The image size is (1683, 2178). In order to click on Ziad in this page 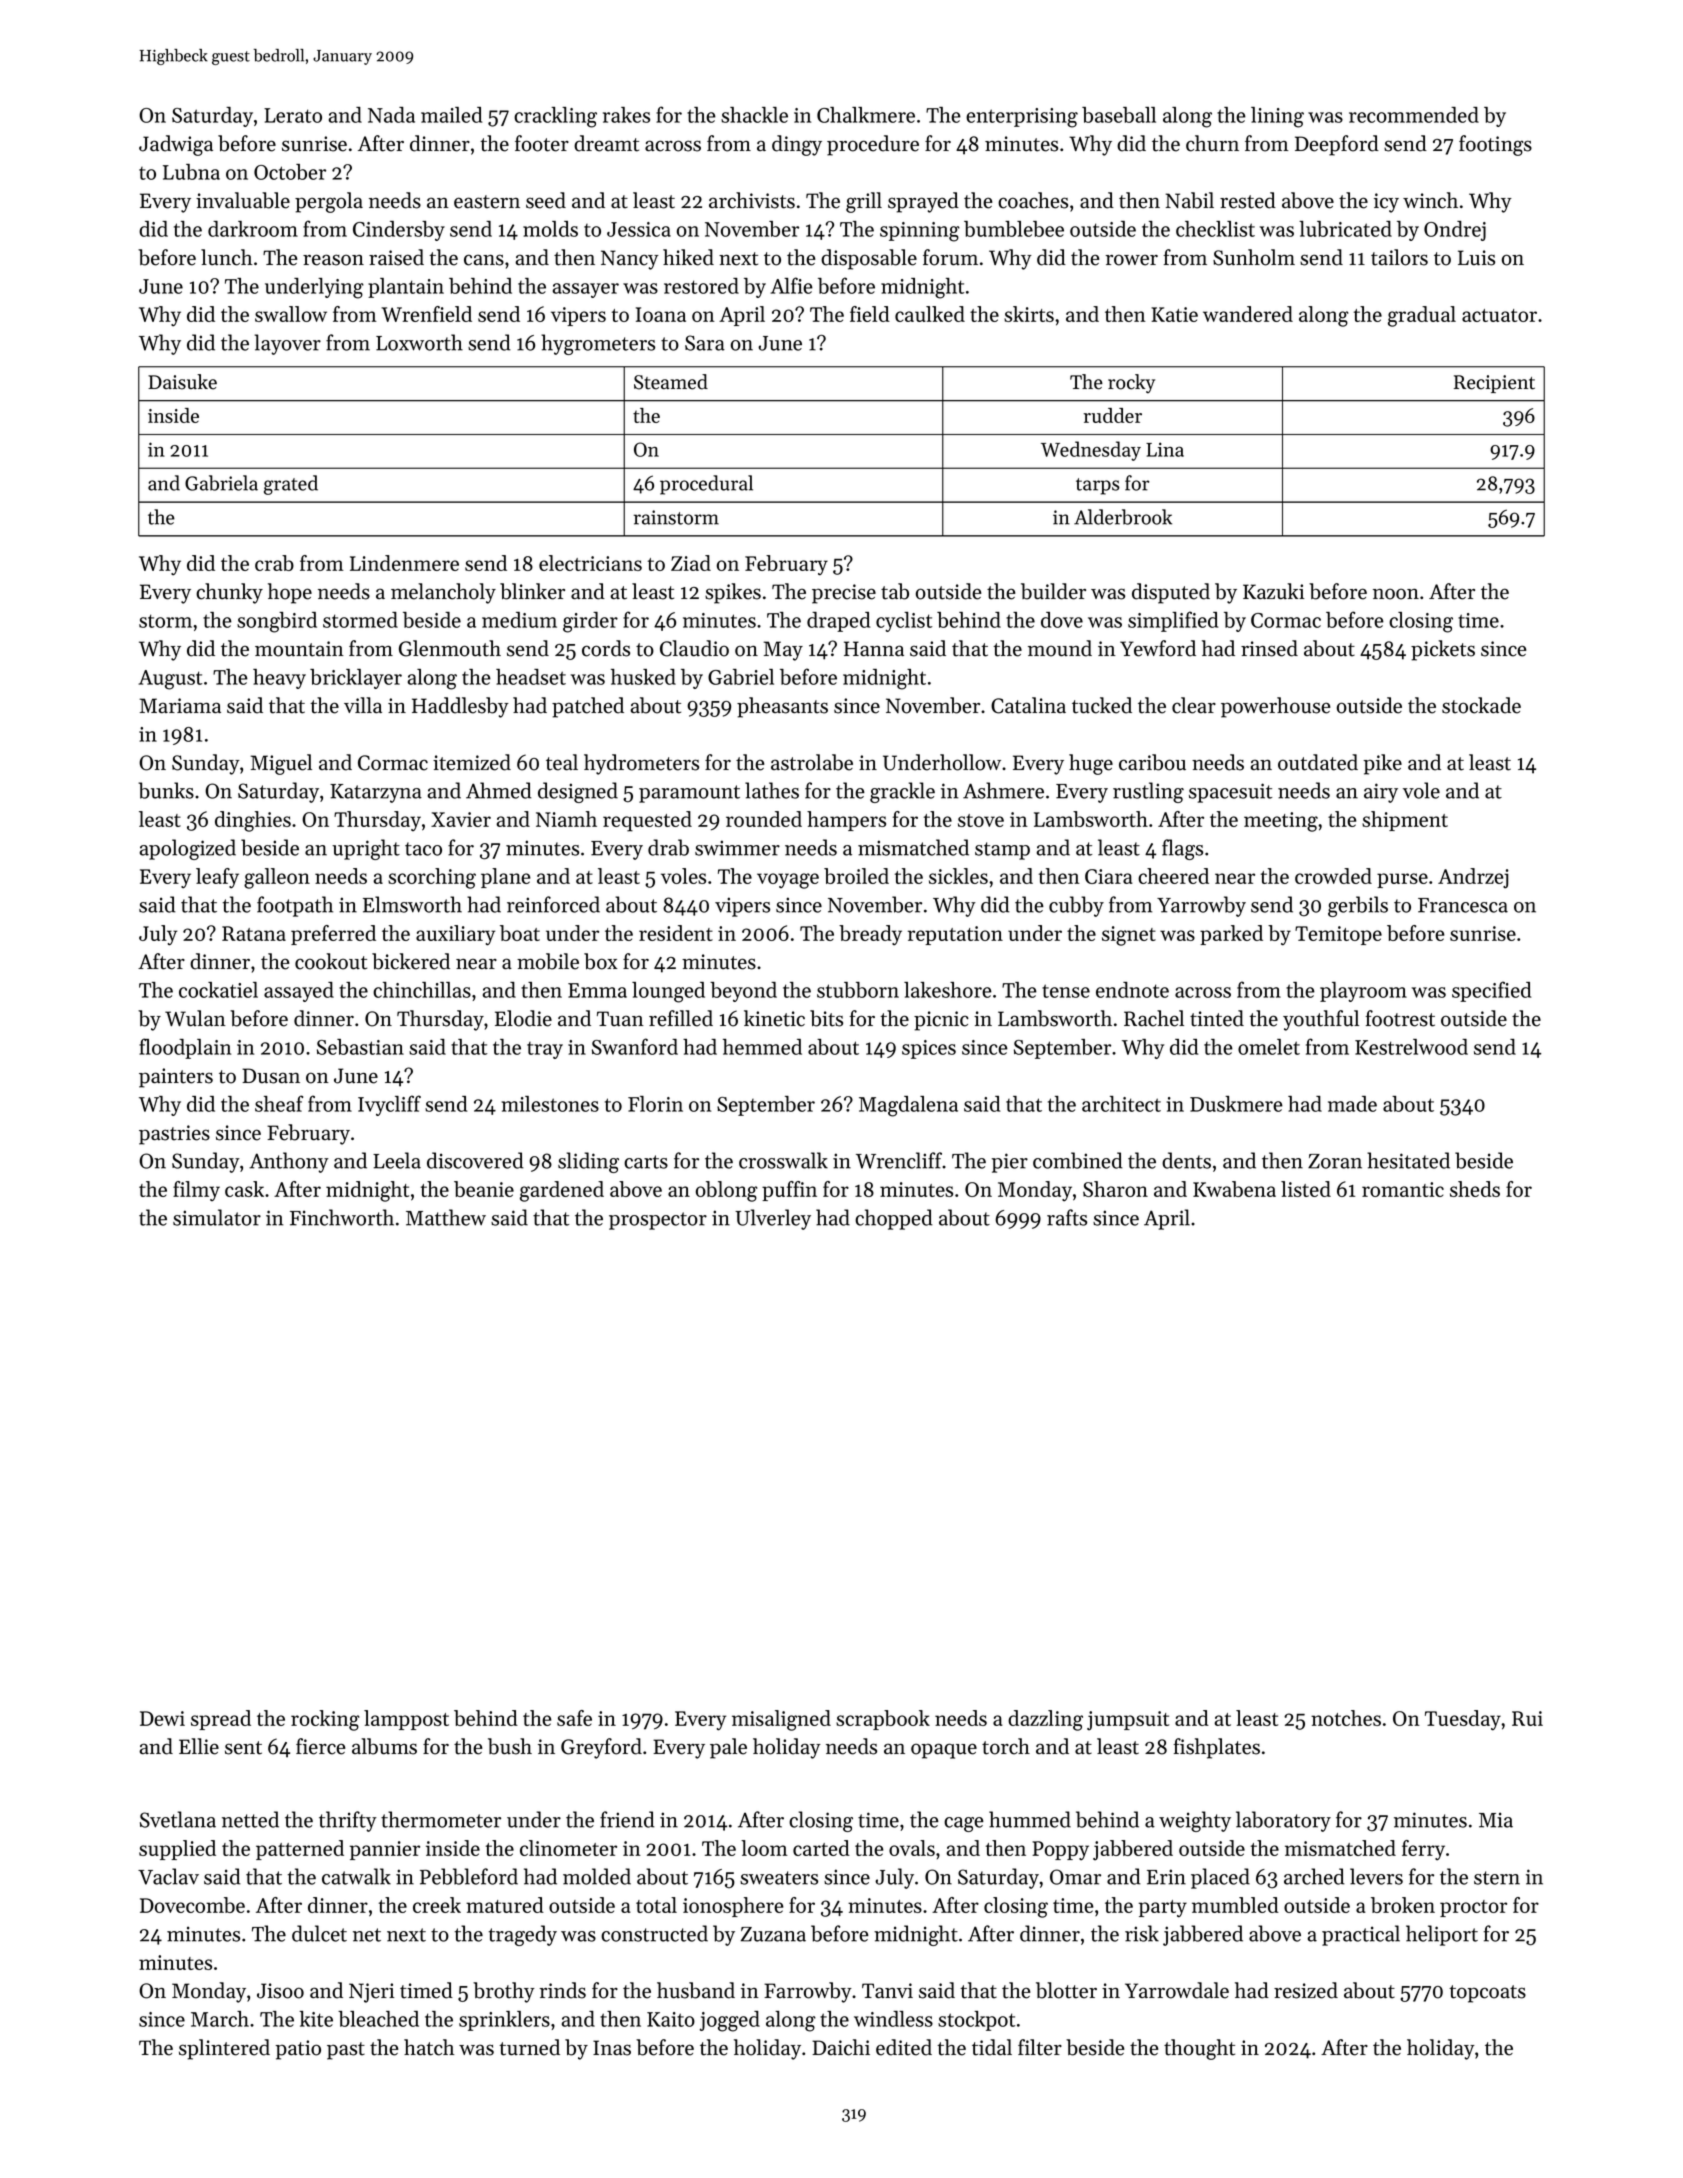, I will do `click(691, 563)`.
